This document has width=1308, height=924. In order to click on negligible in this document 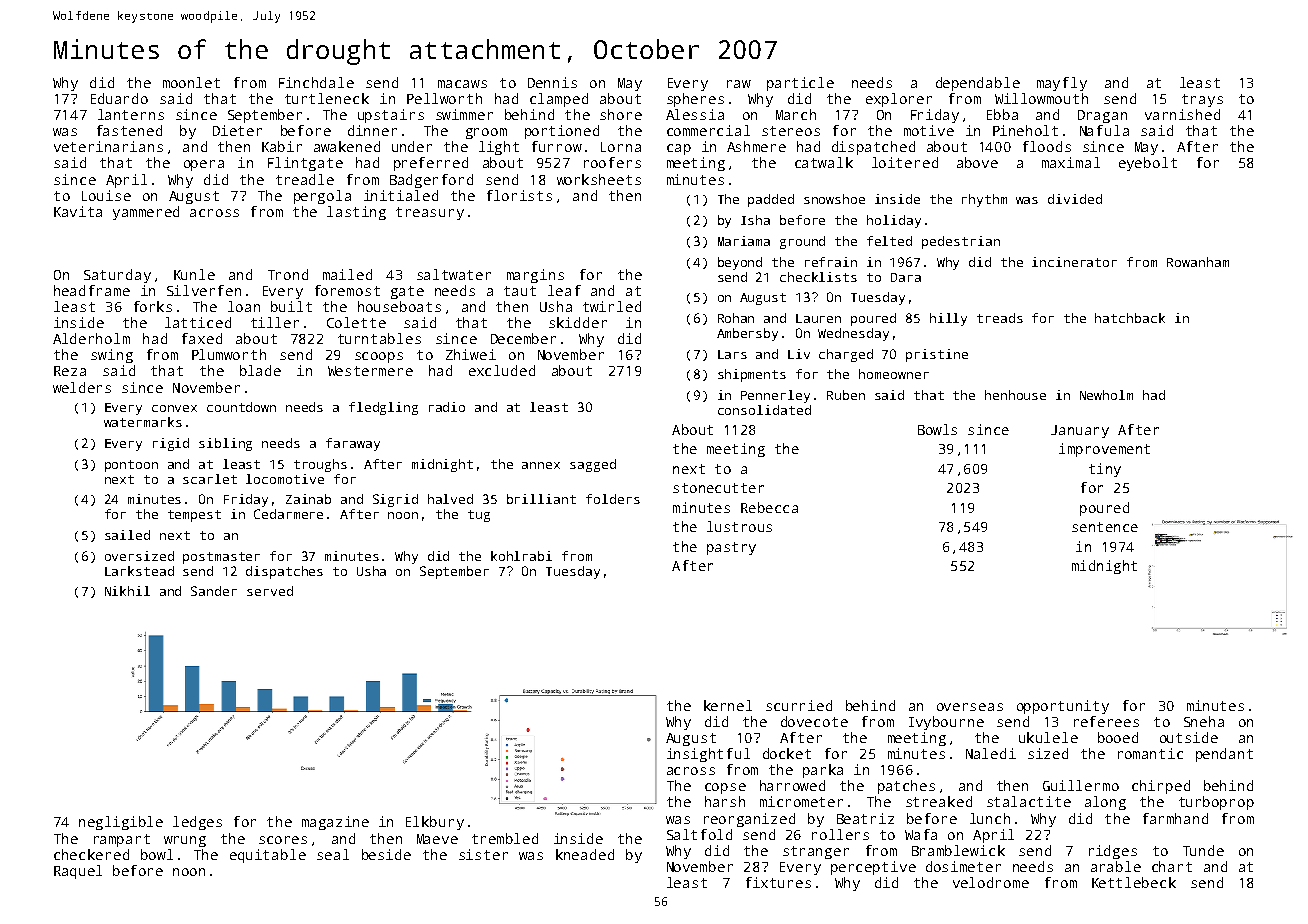, I will do `click(121, 823)`.
